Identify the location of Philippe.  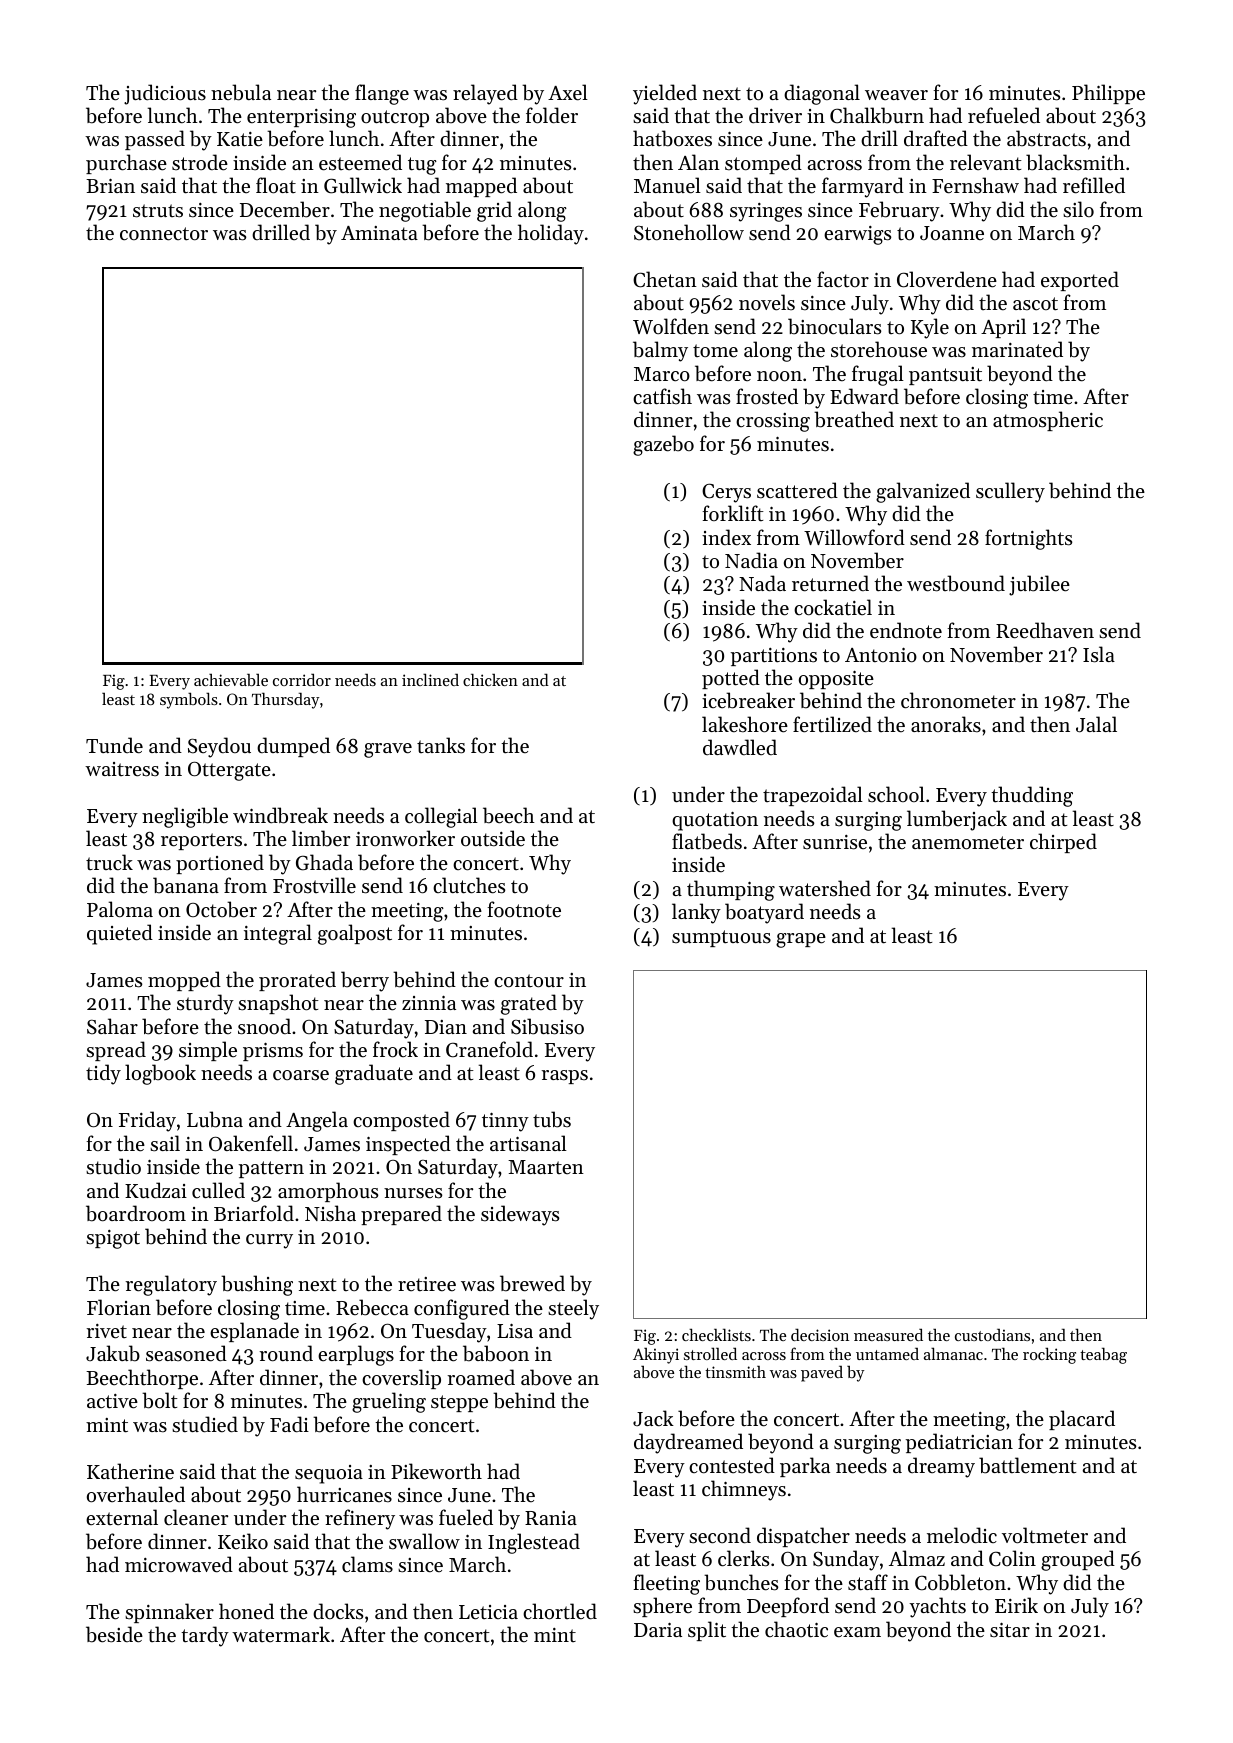
(1108, 94).
